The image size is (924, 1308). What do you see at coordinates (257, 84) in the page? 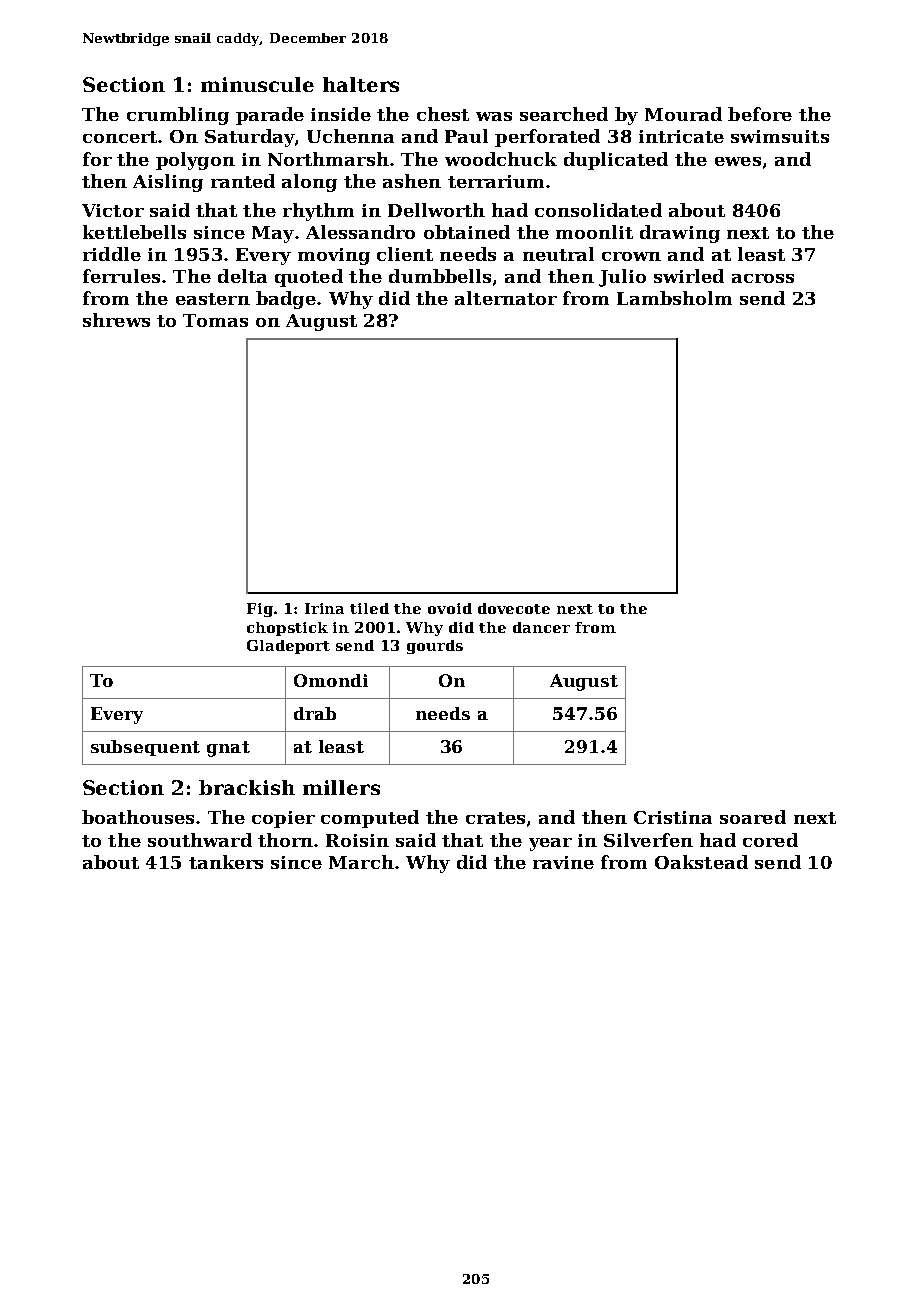
I see `minuscule` at bounding box center [257, 84].
